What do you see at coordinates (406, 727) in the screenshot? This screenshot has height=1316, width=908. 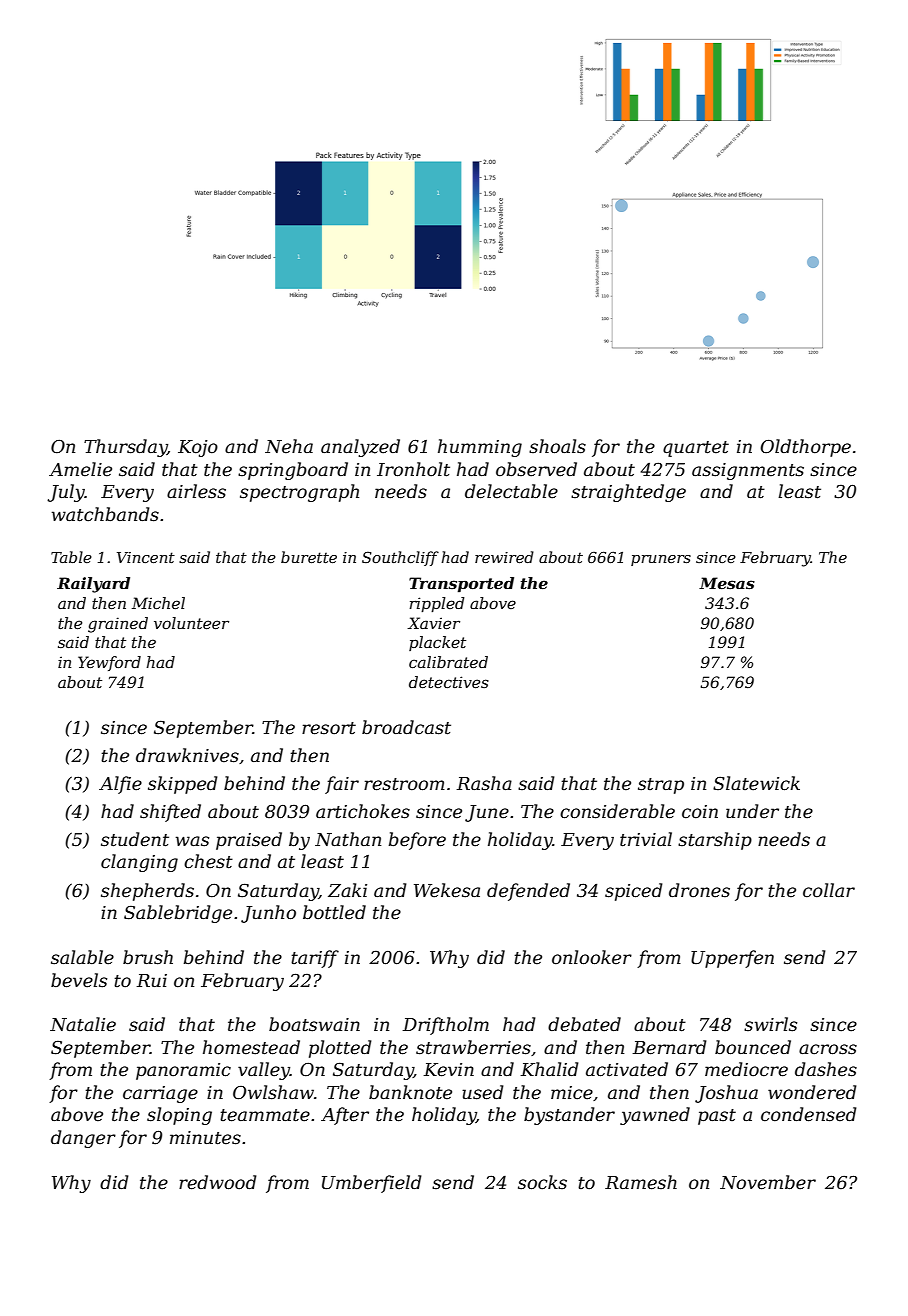 I see `broadcast` at bounding box center [406, 727].
